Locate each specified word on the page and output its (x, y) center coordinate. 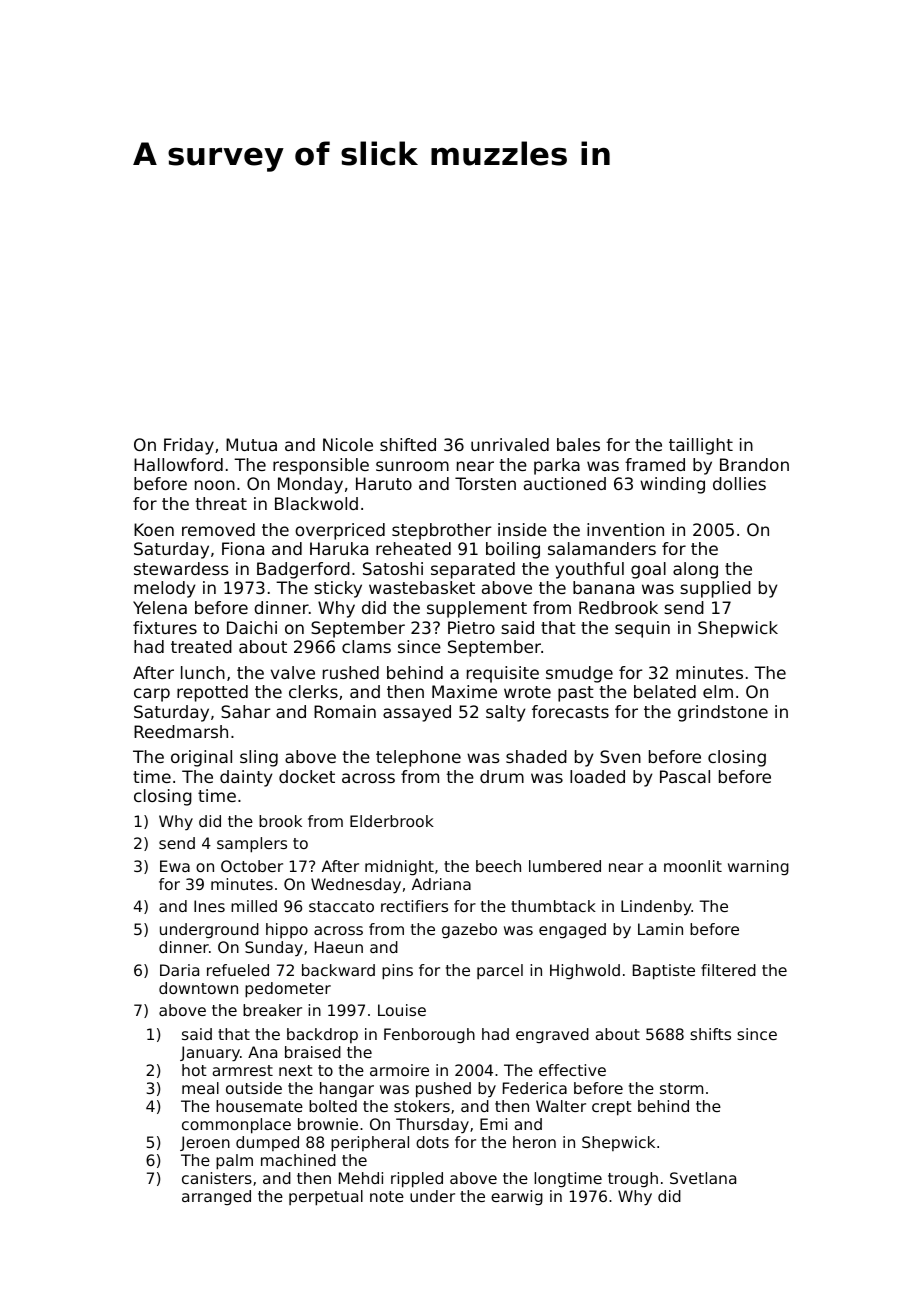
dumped (267, 1143)
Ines (209, 906)
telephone (418, 758)
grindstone (723, 713)
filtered (728, 970)
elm (718, 691)
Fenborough (429, 1035)
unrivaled (510, 444)
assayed (417, 713)
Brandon (754, 464)
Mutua (251, 444)
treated (201, 646)
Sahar (246, 711)
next (296, 1070)
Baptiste (664, 972)
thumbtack (553, 906)
